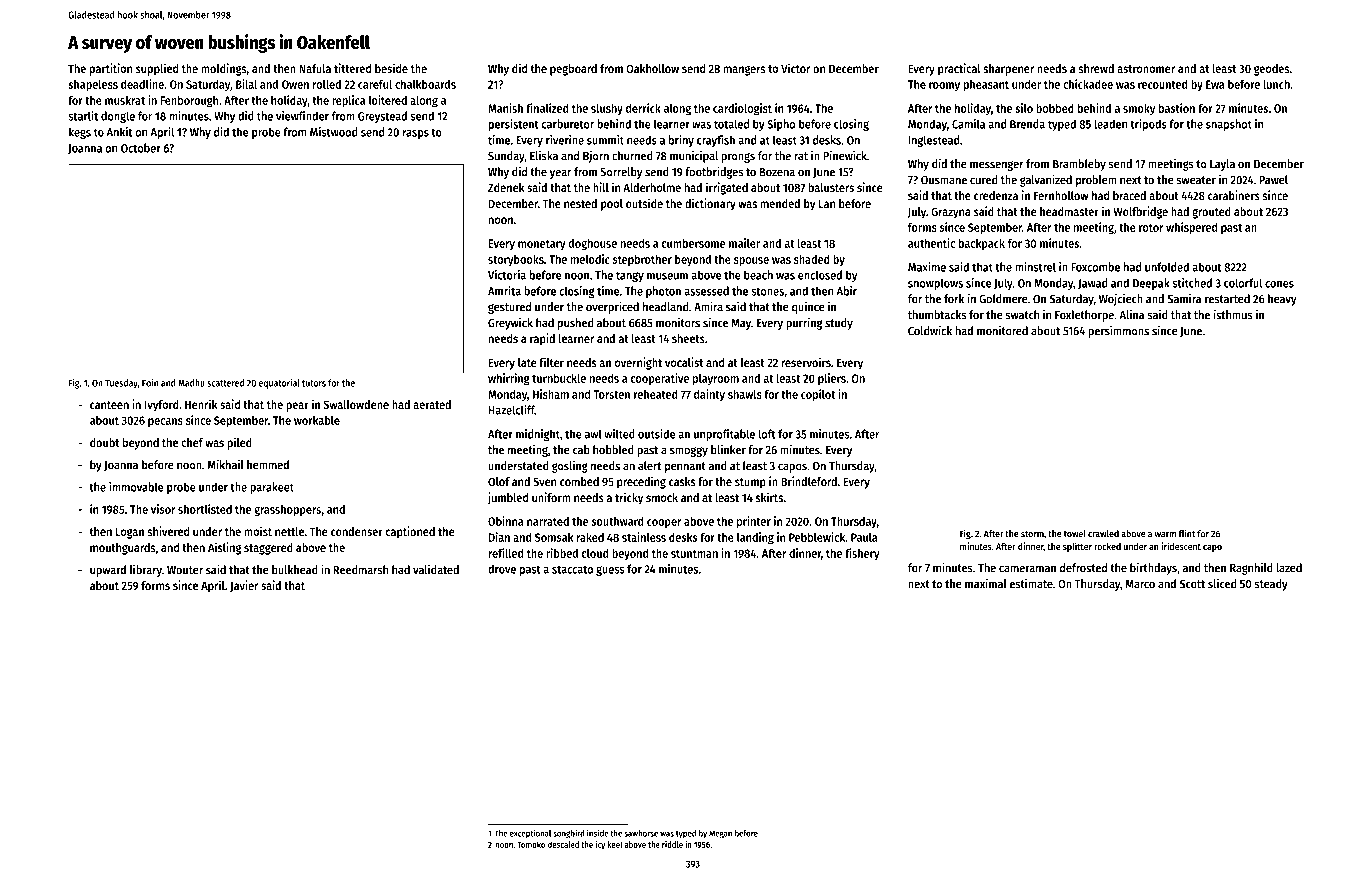 This screenshot has width=1372, height=887. I want to click on Fenborough, so click(189, 101).
